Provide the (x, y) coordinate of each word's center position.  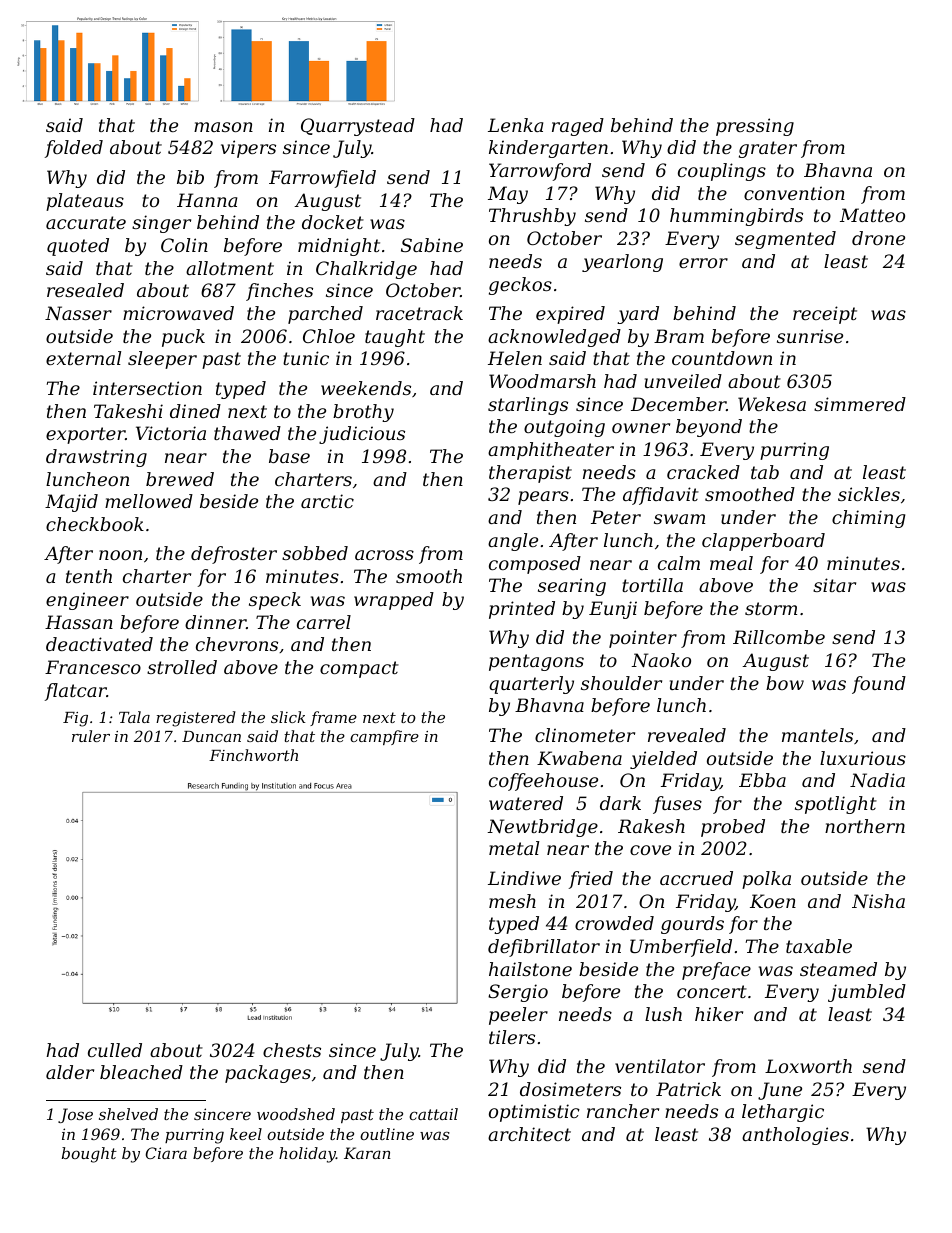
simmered (860, 404)
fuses (677, 805)
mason (223, 127)
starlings (528, 406)
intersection (147, 388)
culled (115, 1050)
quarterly (531, 685)
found (879, 685)
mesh (512, 901)
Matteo (872, 215)
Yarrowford (540, 172)
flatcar (76, 692)
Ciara (166, 1153)
